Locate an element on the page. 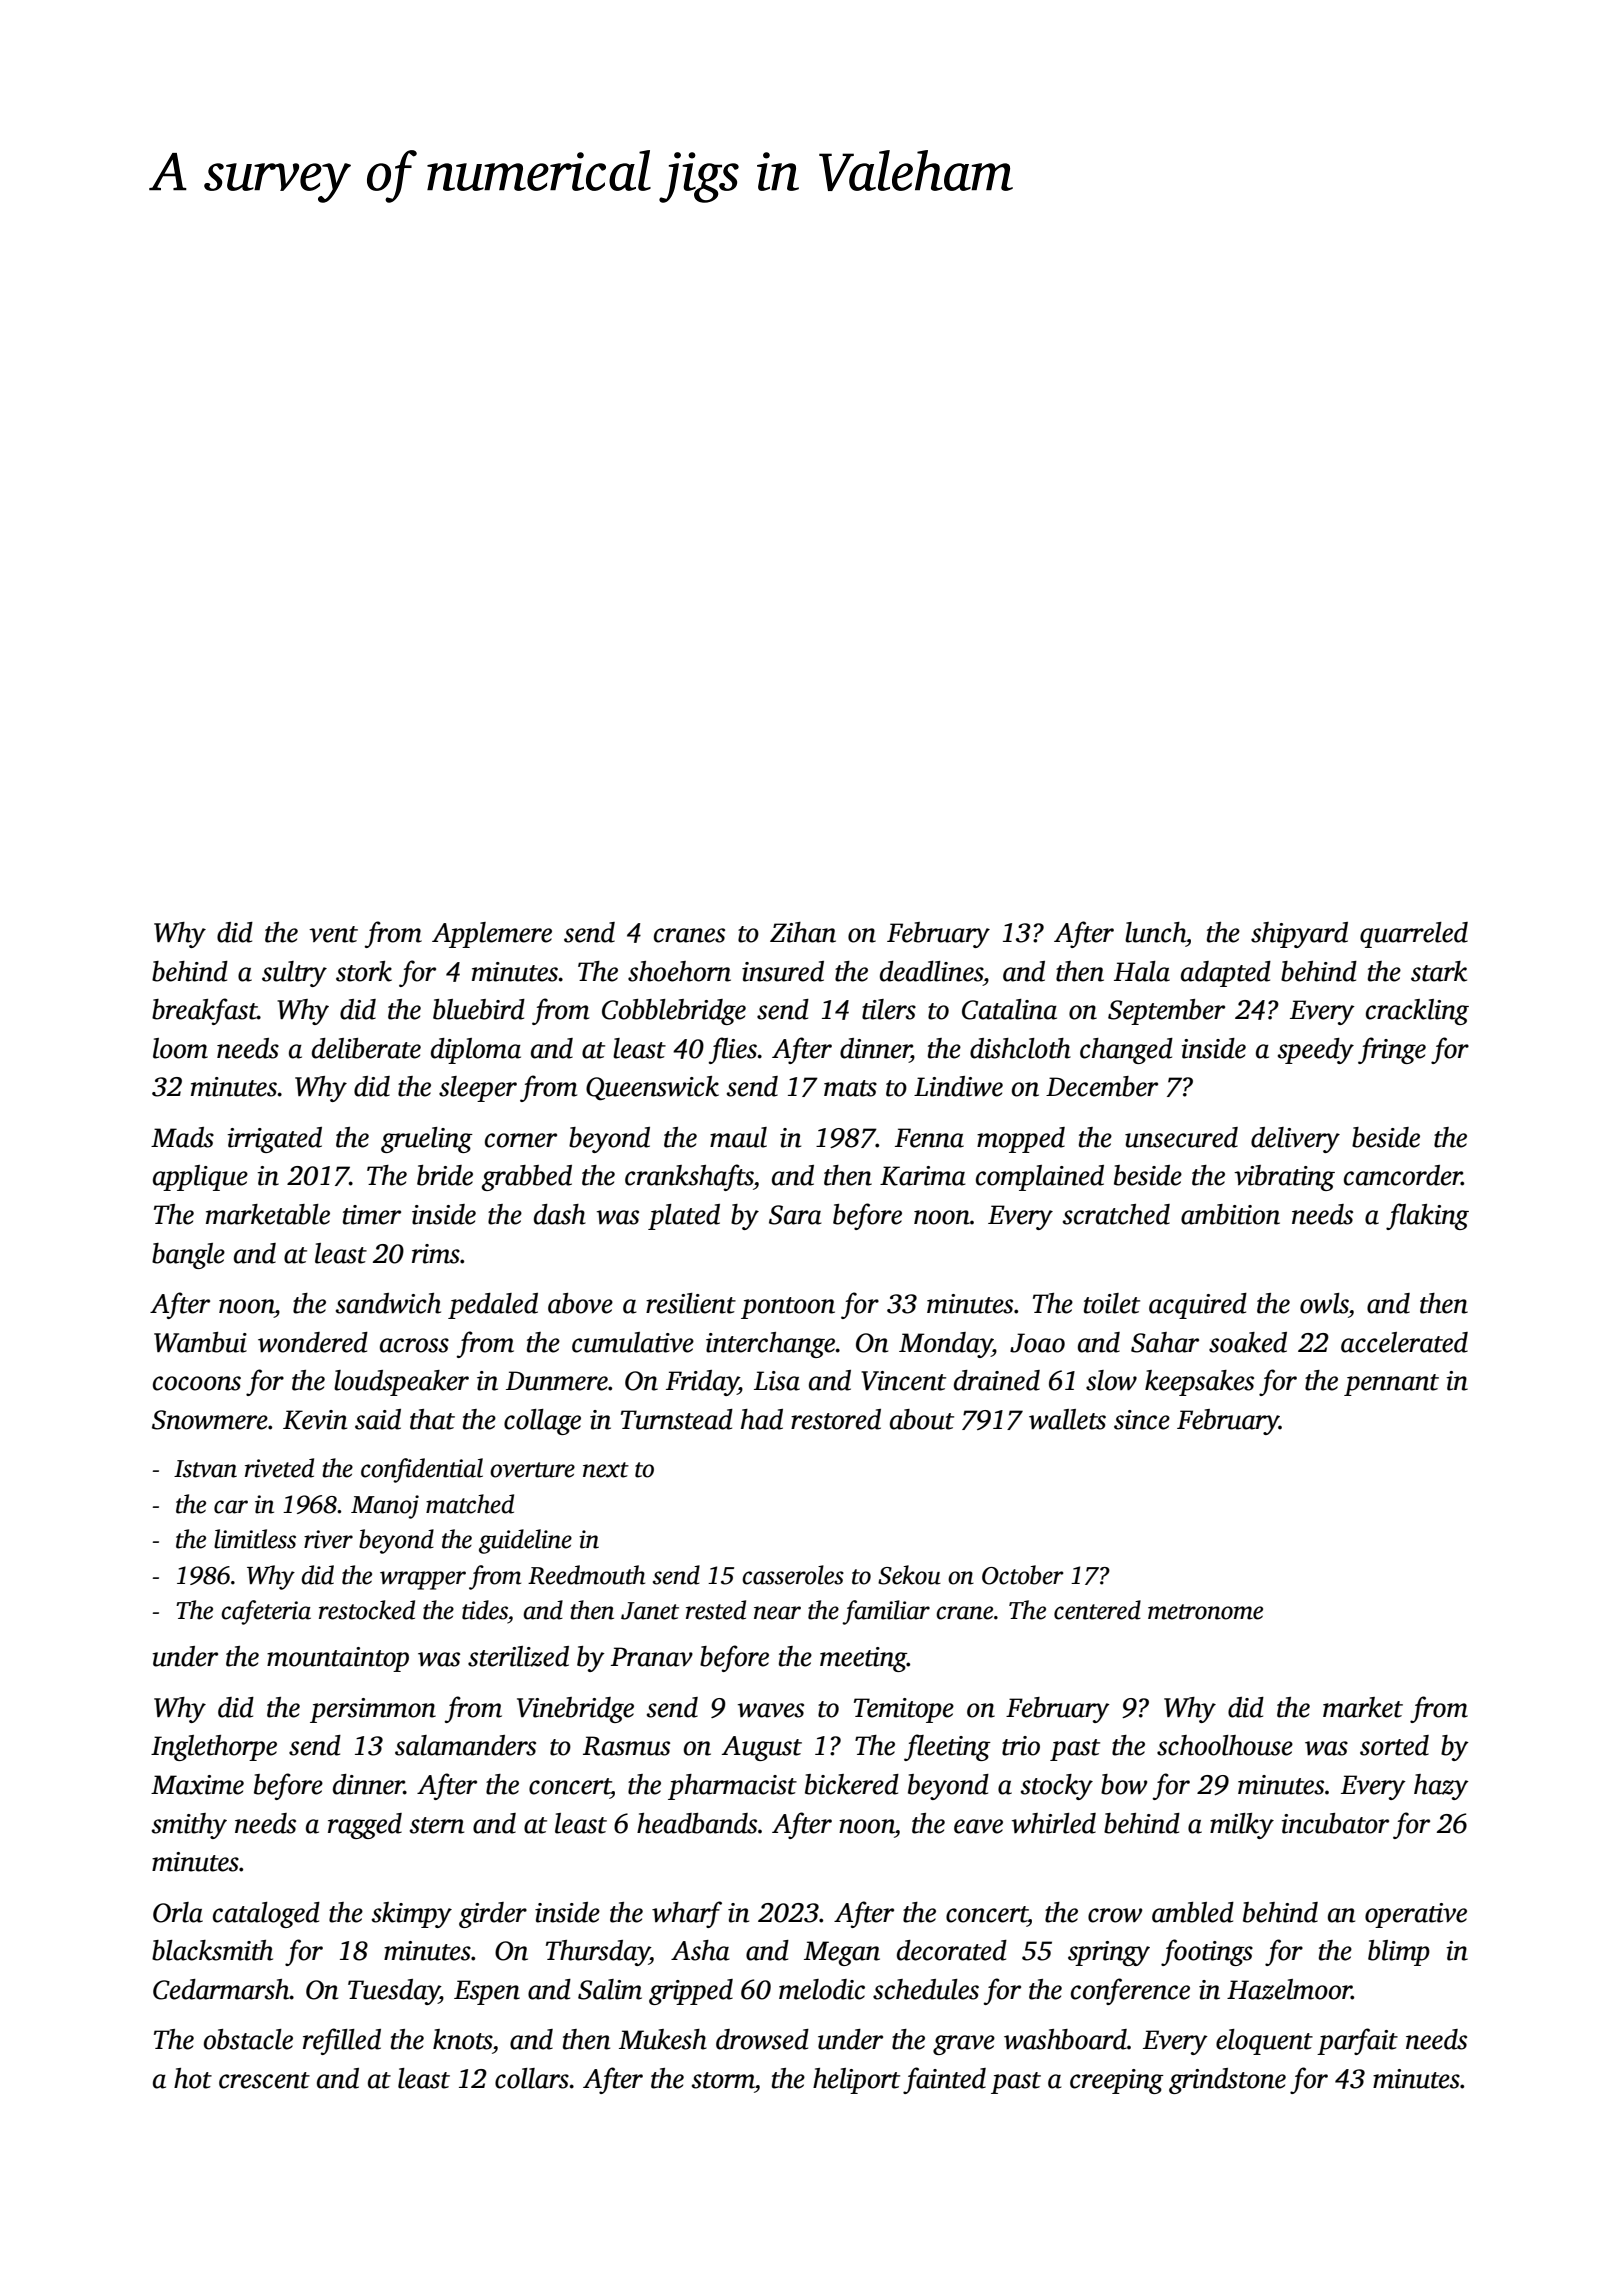 The image size is (1620, 2292). Monday is located at coordinates (945, 1345).
